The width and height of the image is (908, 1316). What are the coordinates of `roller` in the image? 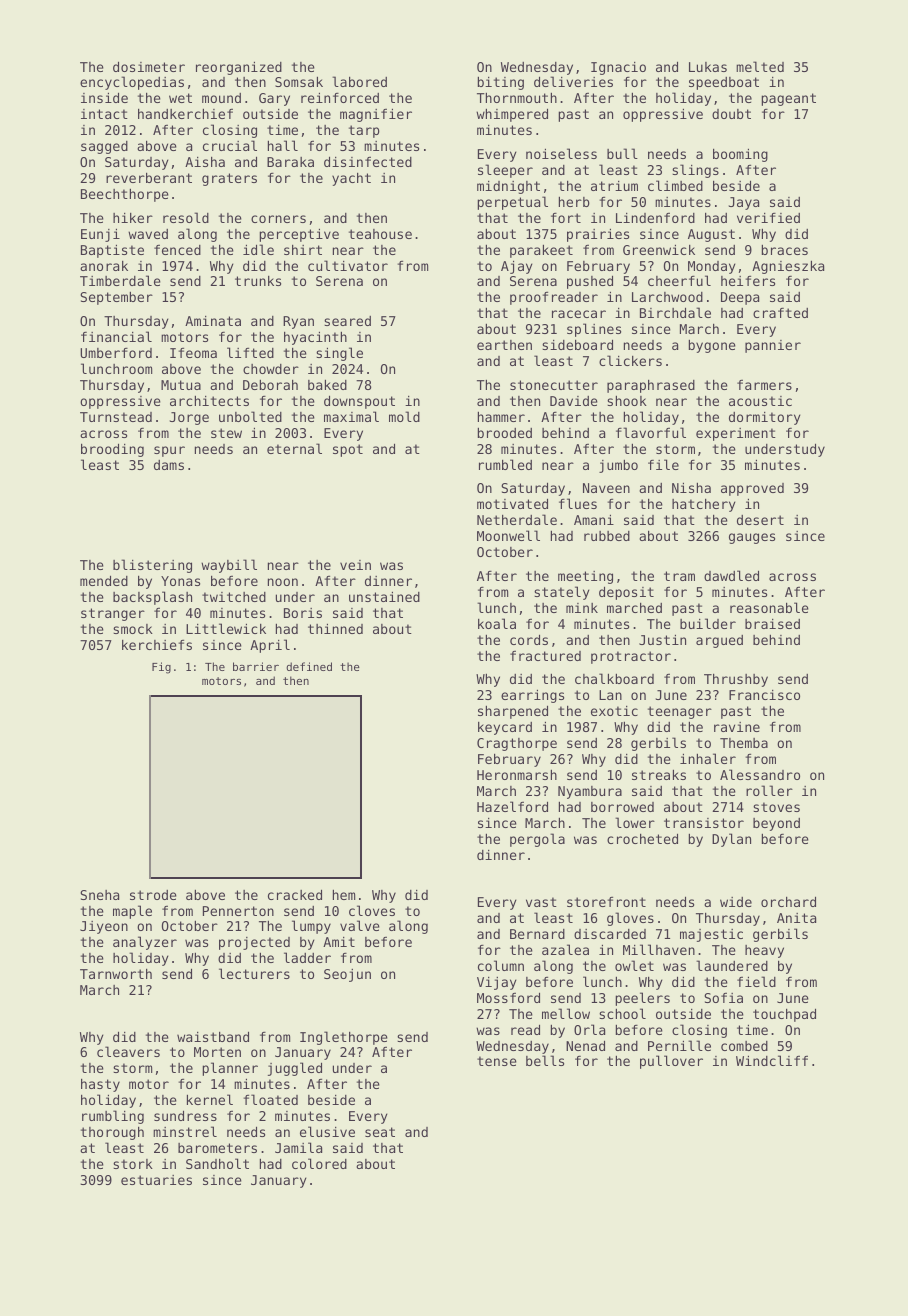 It's located at (769, 790).
